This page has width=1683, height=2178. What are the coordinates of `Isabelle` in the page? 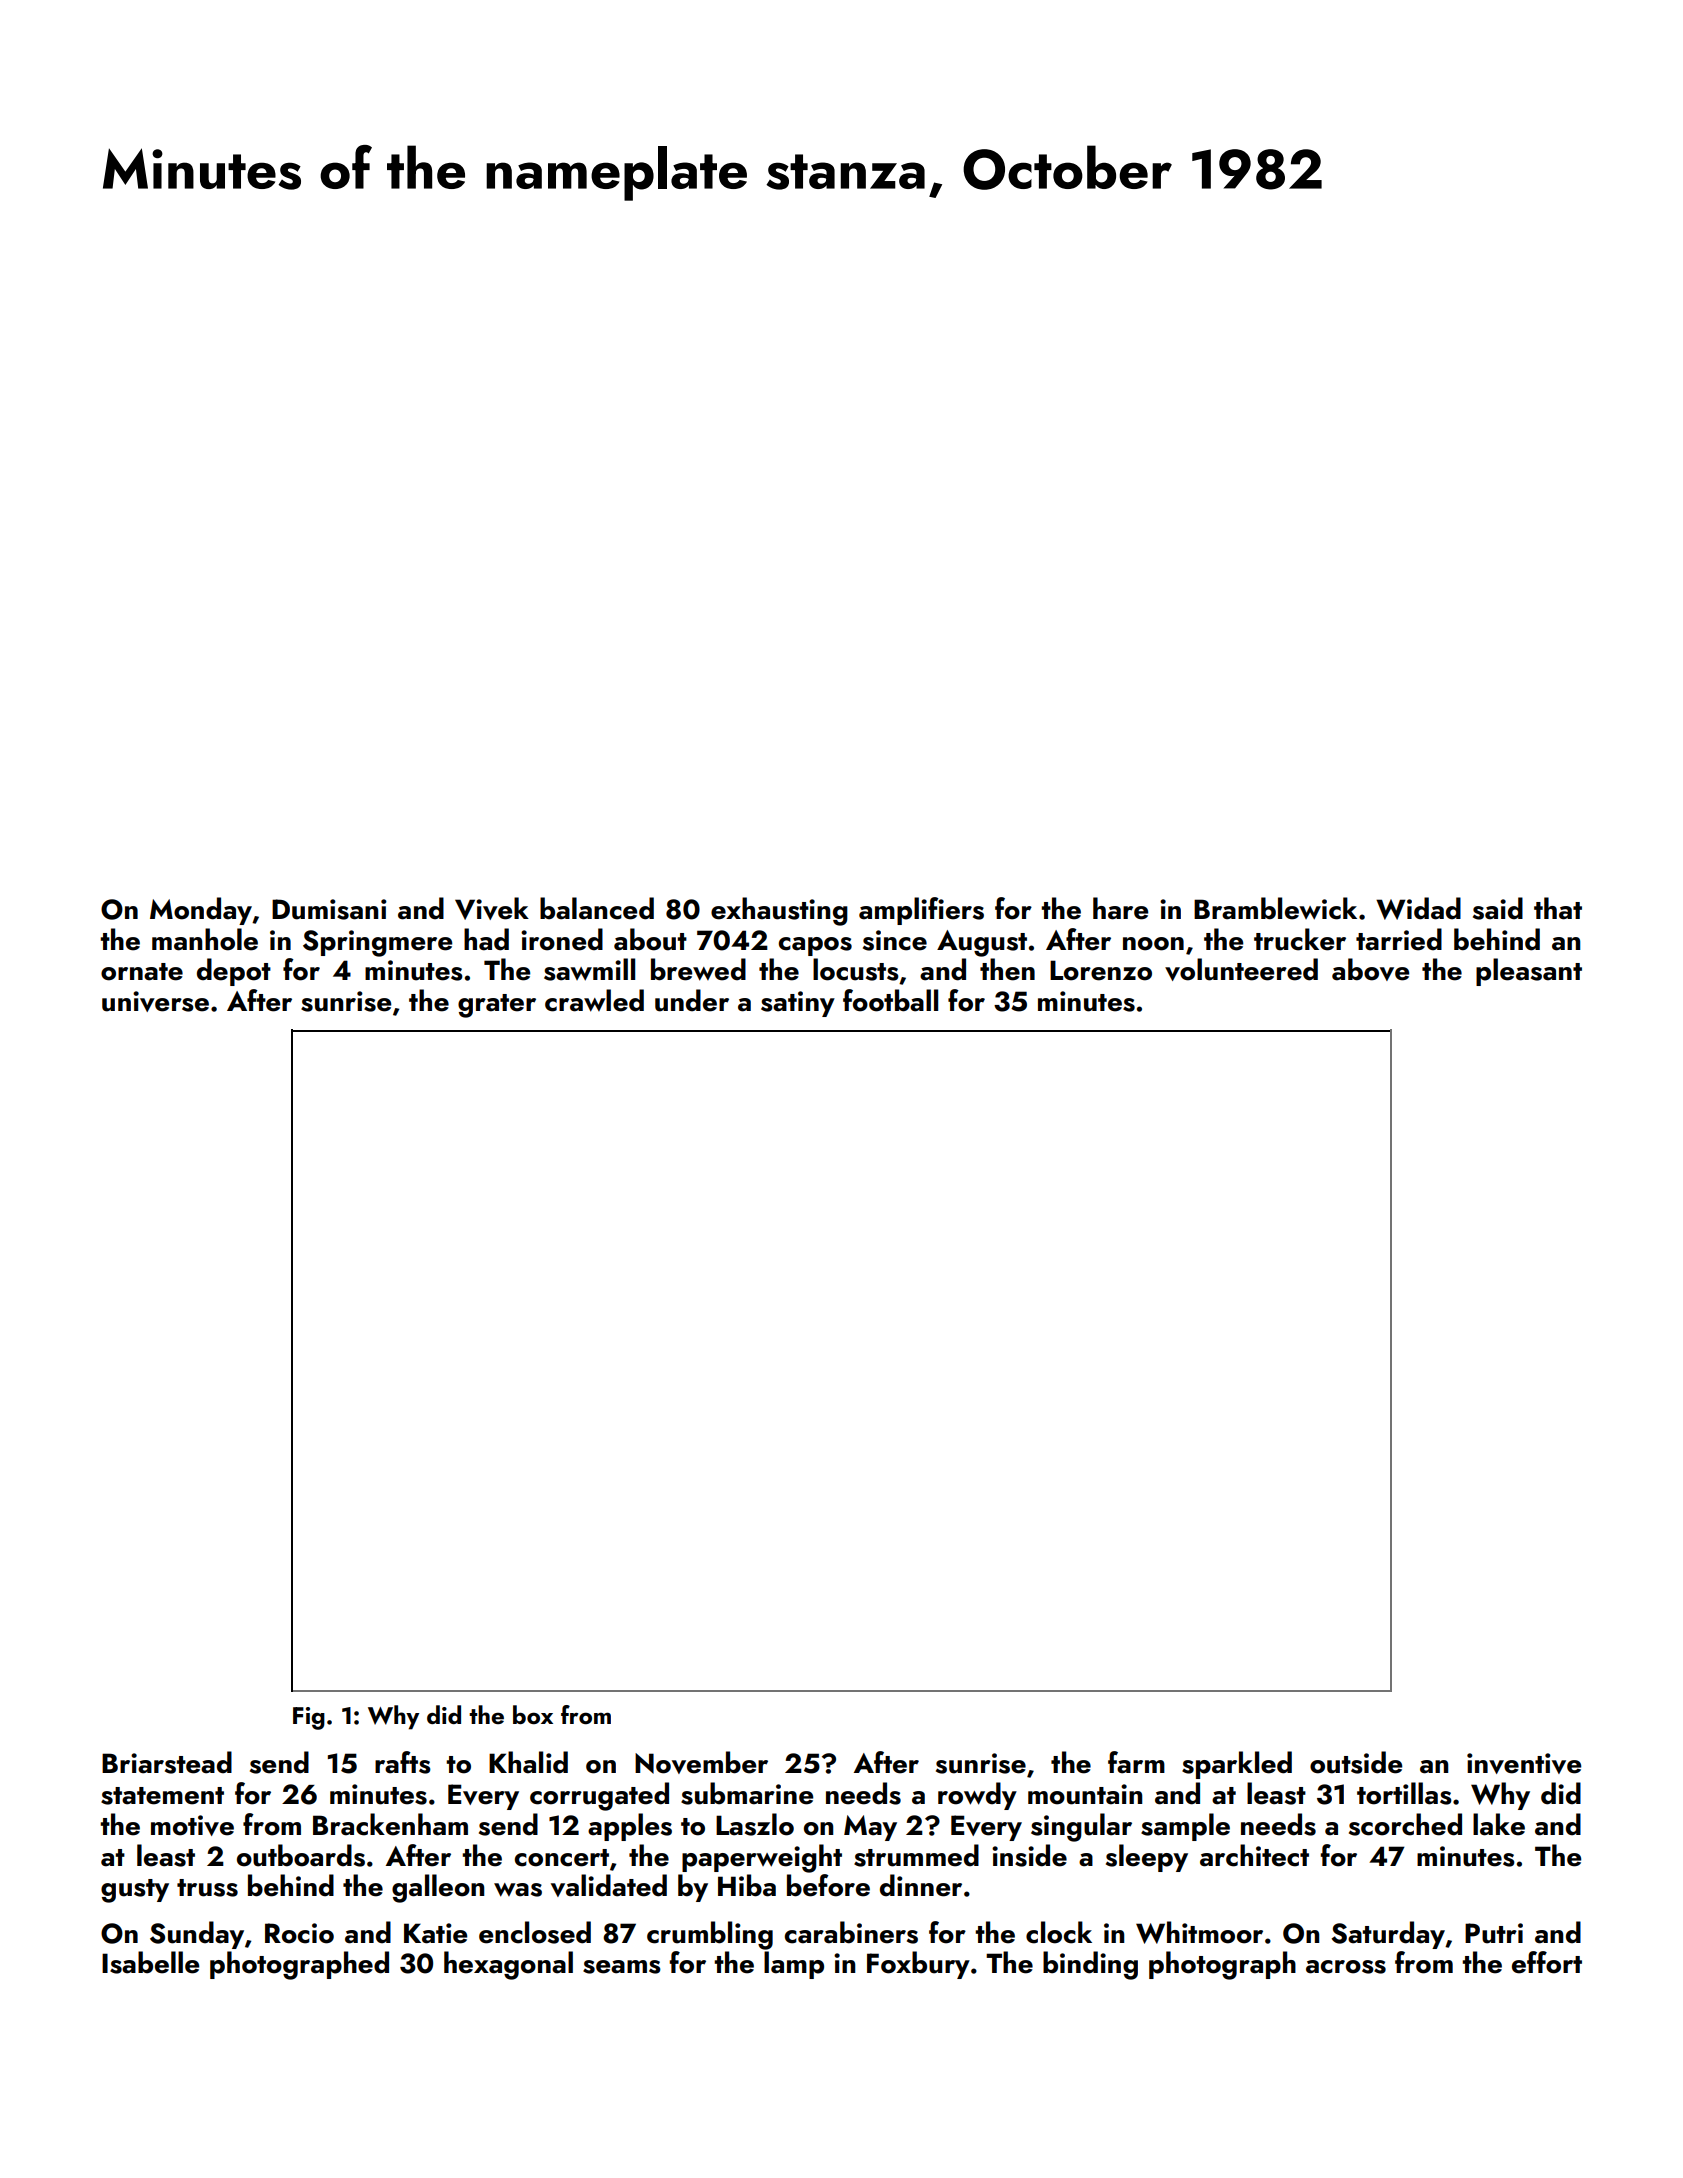 It's located at (150, 1962).
